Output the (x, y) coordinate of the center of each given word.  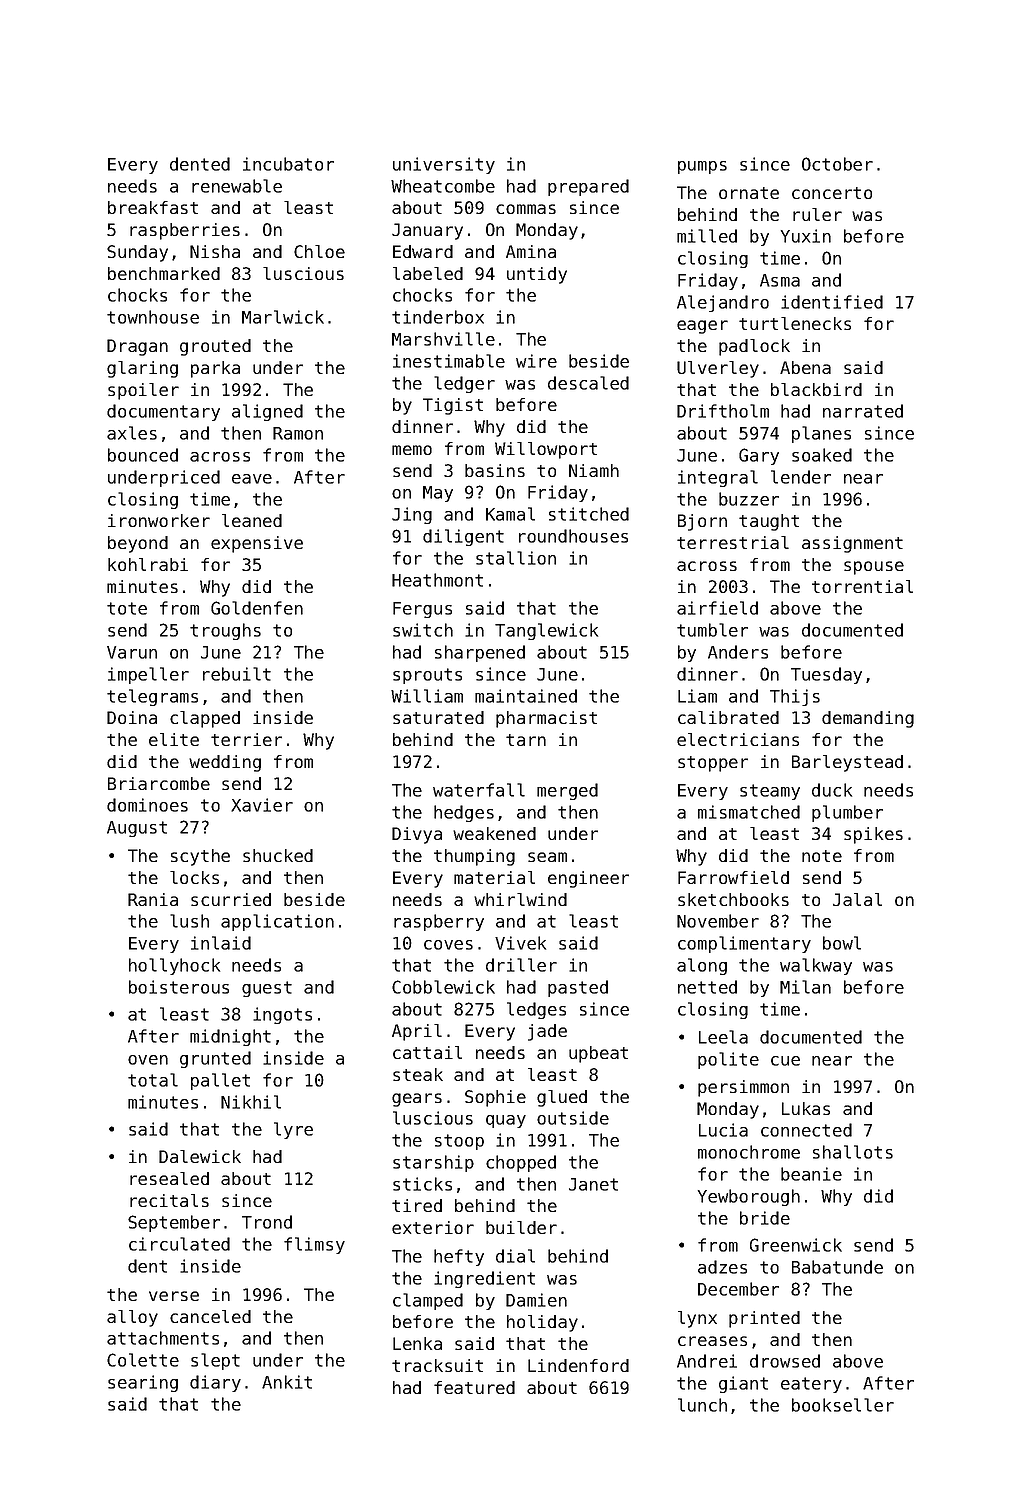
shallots (853, 1152)
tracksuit (437, 1365)
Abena (805, 367)
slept (215, 1361)
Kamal (510, 514)
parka (215, 369)
